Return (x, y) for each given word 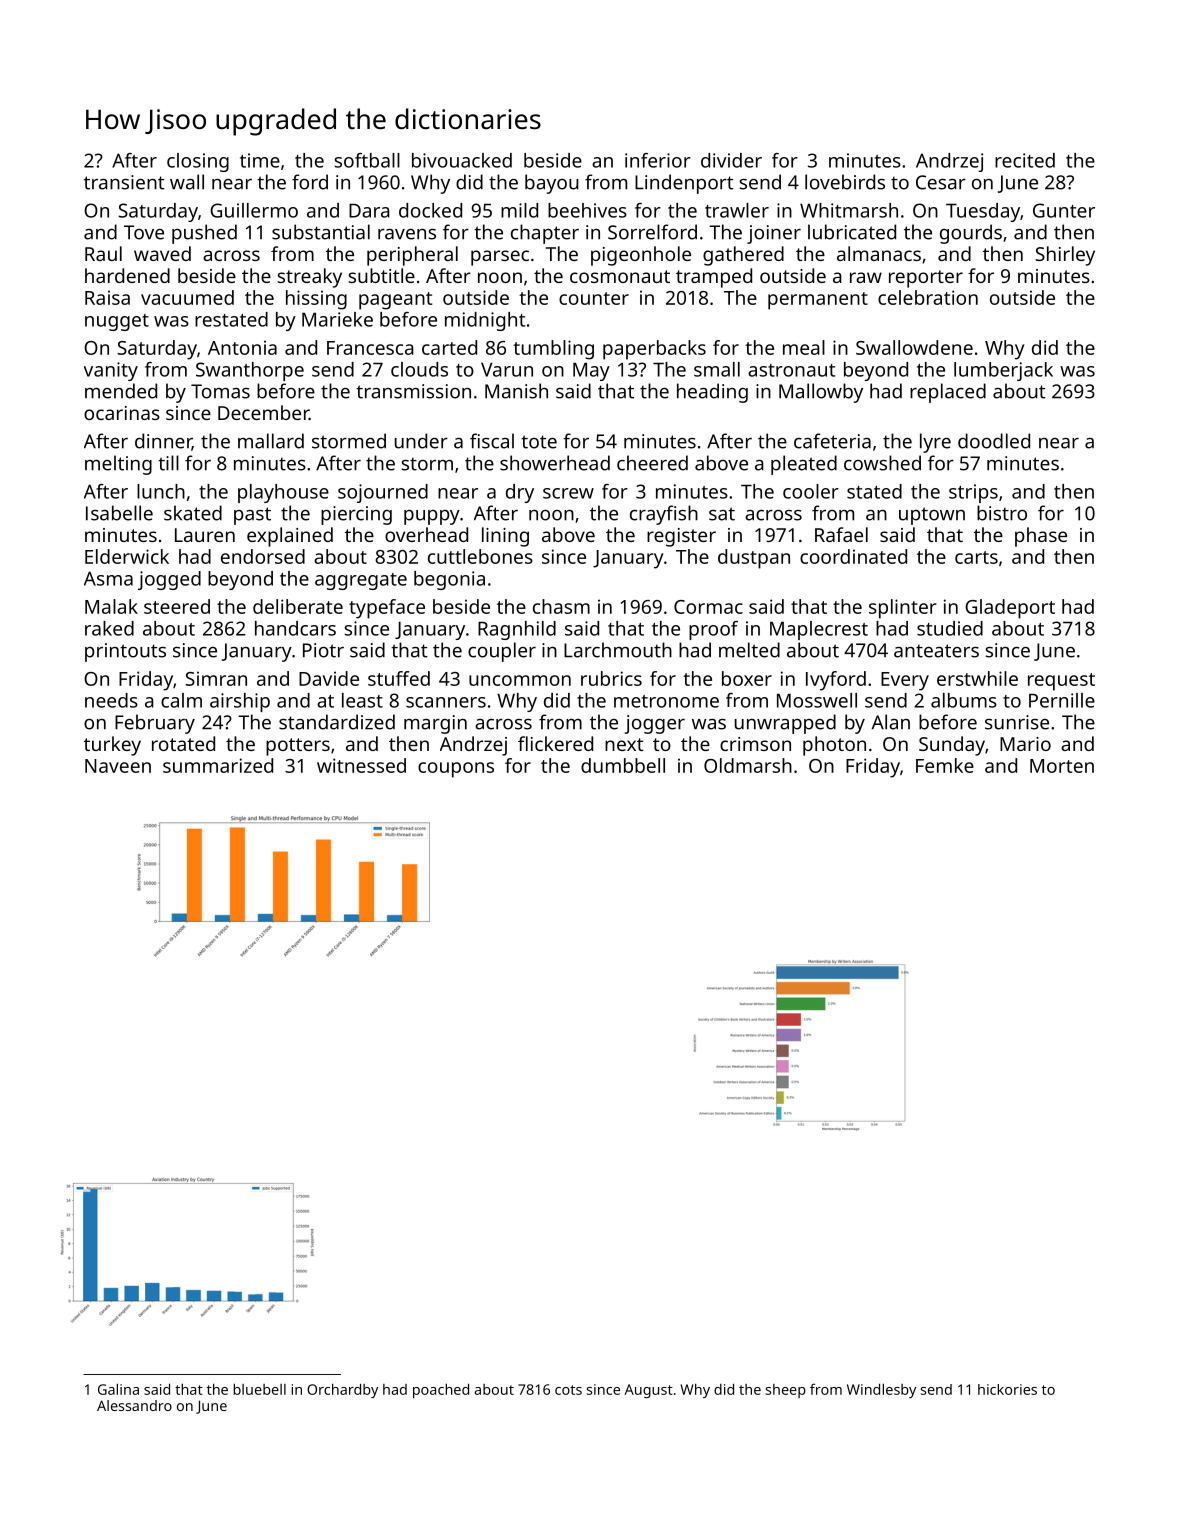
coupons (456, 770)
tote (539, 442)
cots (568, 1390)
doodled (994, 441)
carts (976, 557)
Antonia (242, 347)
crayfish (664, 515)
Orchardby (342, 1391)
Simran (216, 678)
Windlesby (881, 1391)
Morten (1062, 766)
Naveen (118, 766)
